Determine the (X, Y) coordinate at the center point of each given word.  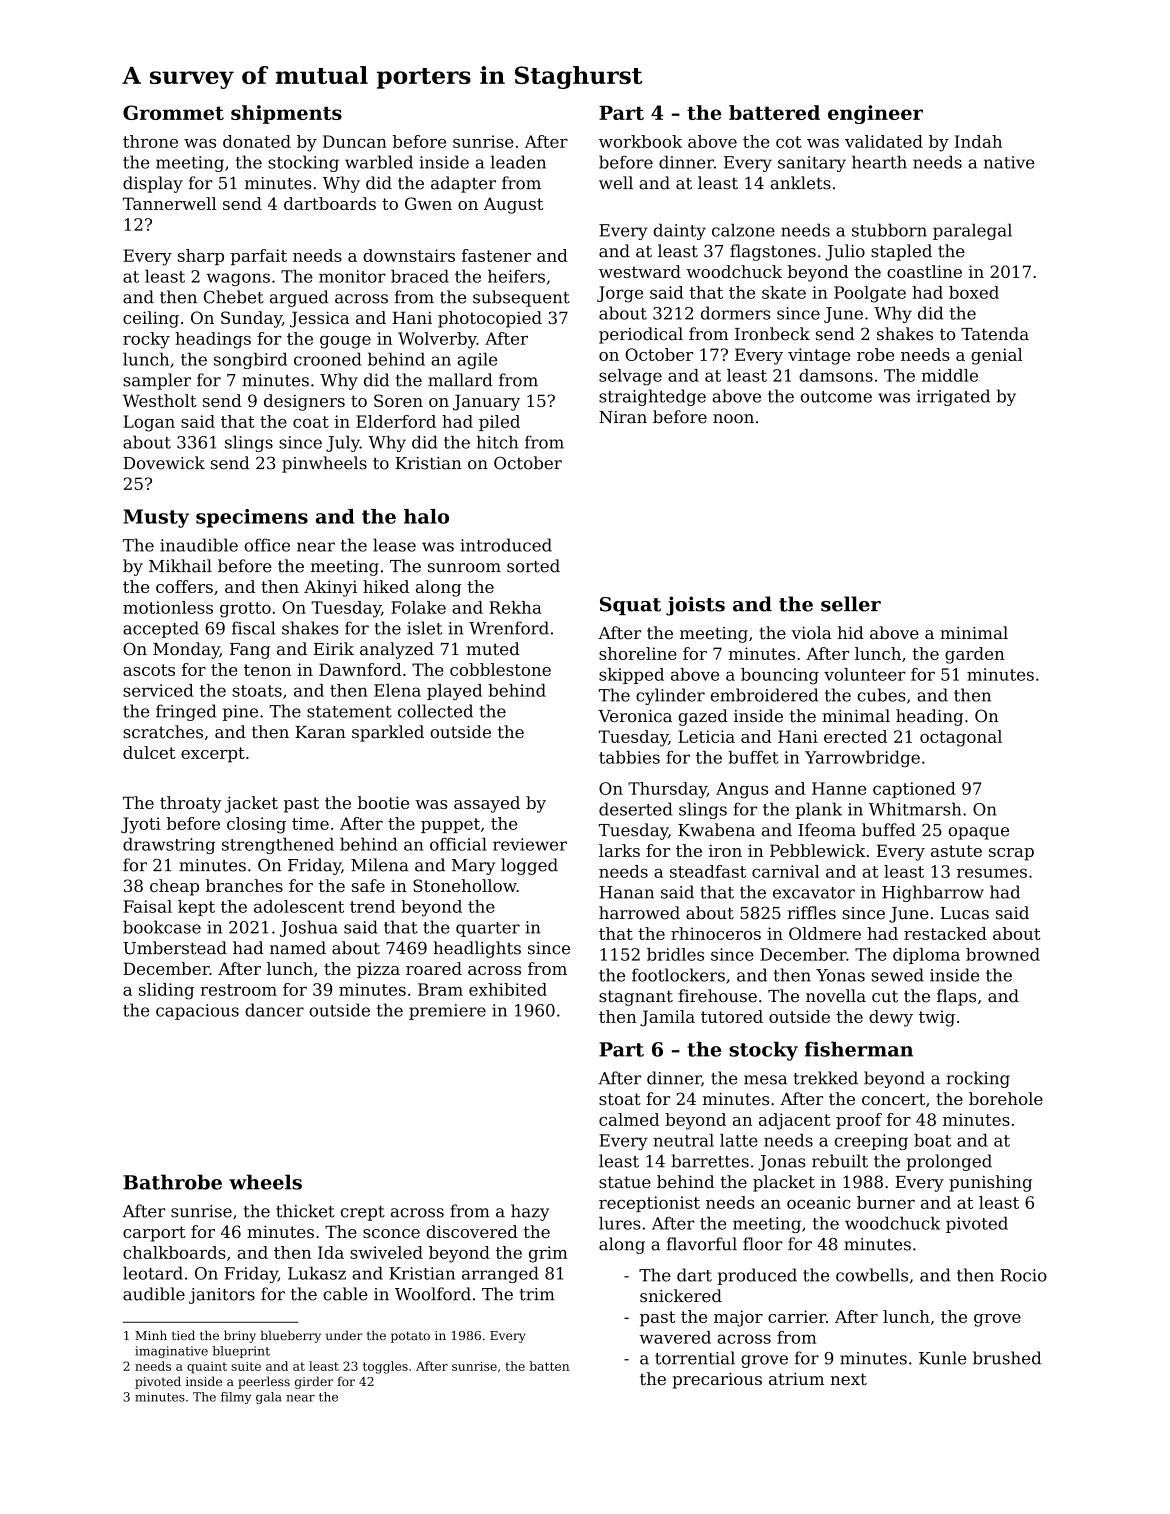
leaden (518, 162)
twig (937, 1018)
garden (975, 655)
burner (886, 1202)
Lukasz (317, 1273)
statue (625, 1182)
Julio (845, 252)
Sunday (251, 319)
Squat (630, 606)
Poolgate (870, 294)
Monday (186, 650)
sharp (201, 257)
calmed (629, 1119)
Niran (623, 417)
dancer (274, 1010)
